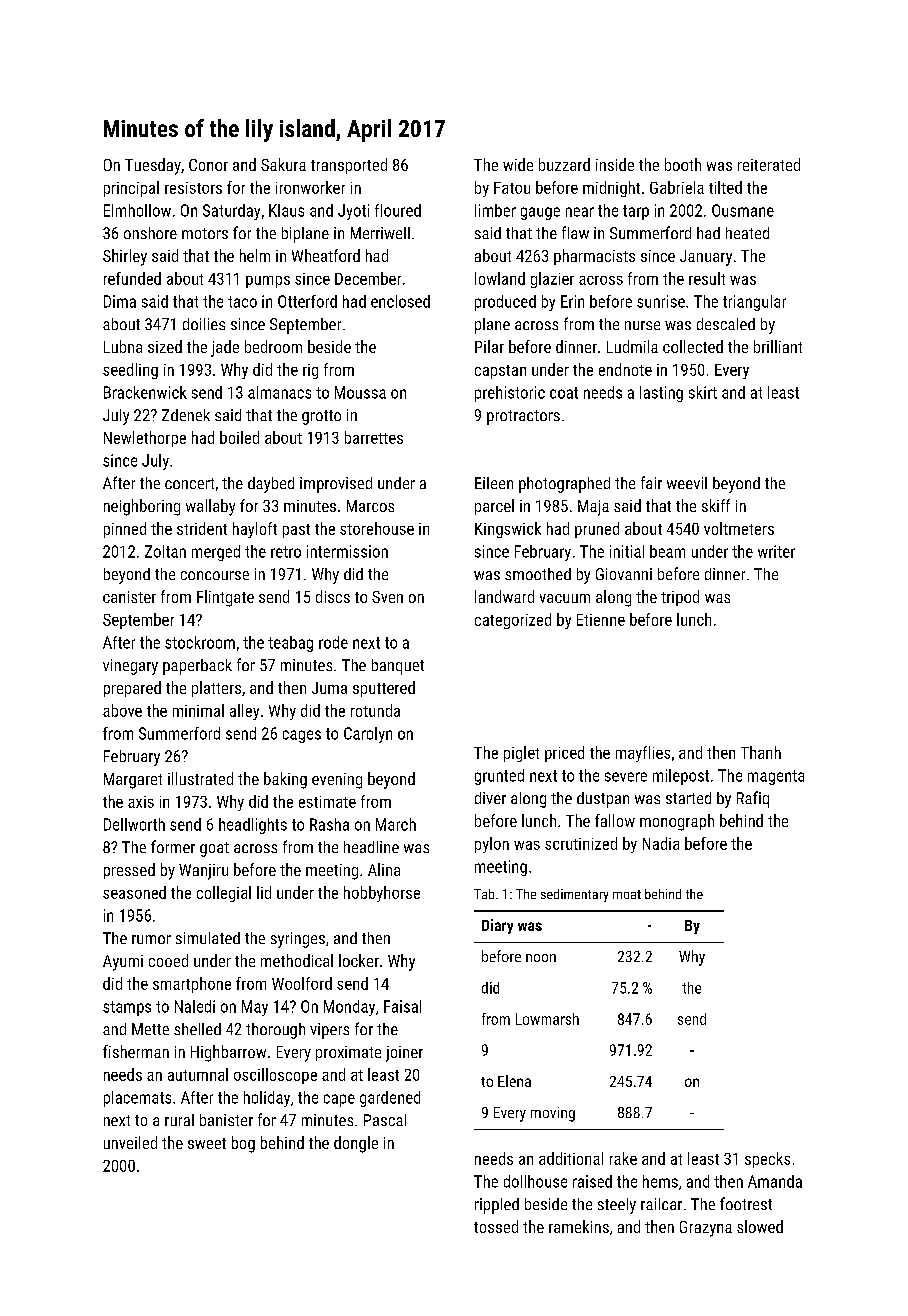  I want to click on Sven, so click(387, 597).
